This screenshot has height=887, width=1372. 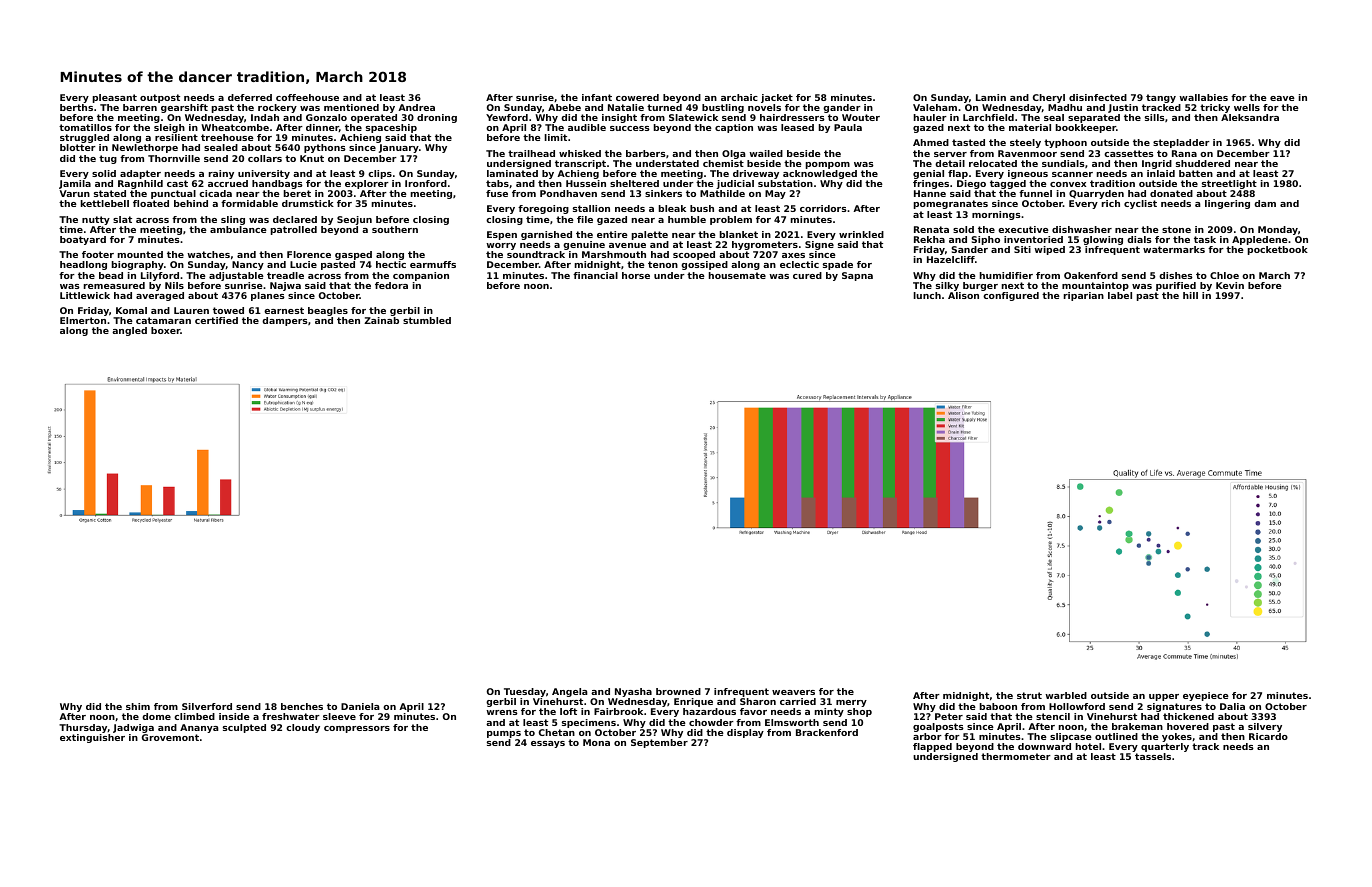 I want to click on Angela, so click(x=570, y=692).
